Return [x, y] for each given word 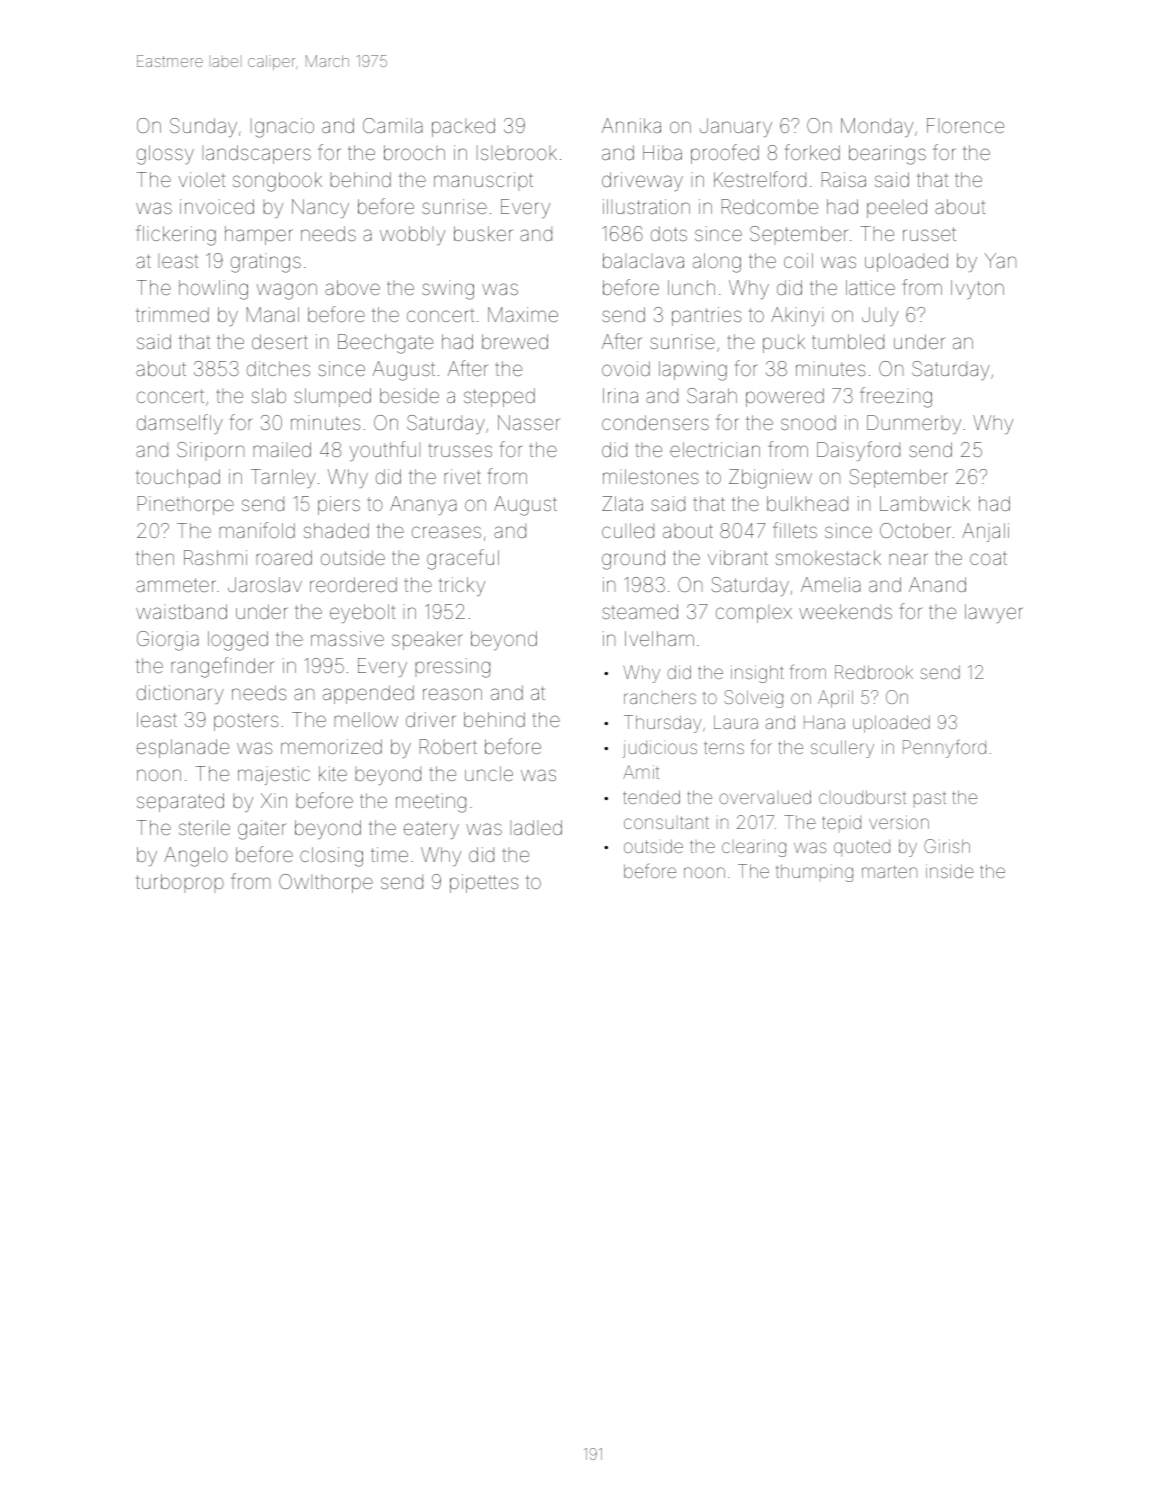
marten [889, 871]
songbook [277, 182]
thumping [814, 873]
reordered [353, 584]
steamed [640, 611]
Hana [824, 722]
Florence [965, 125]
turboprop [180, 883]
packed [463, 127]
